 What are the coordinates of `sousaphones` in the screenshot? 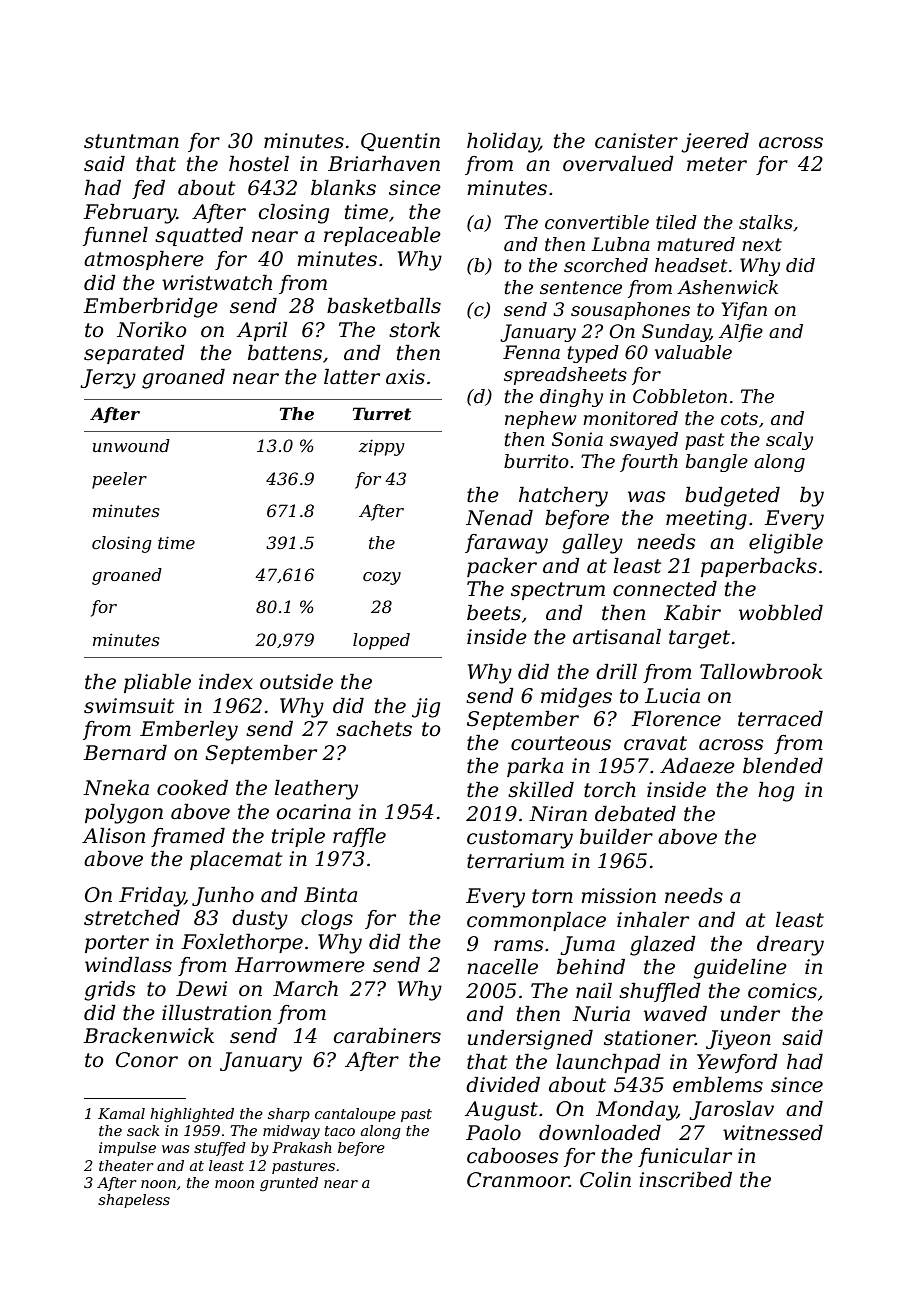 It's located at (630, 311).
